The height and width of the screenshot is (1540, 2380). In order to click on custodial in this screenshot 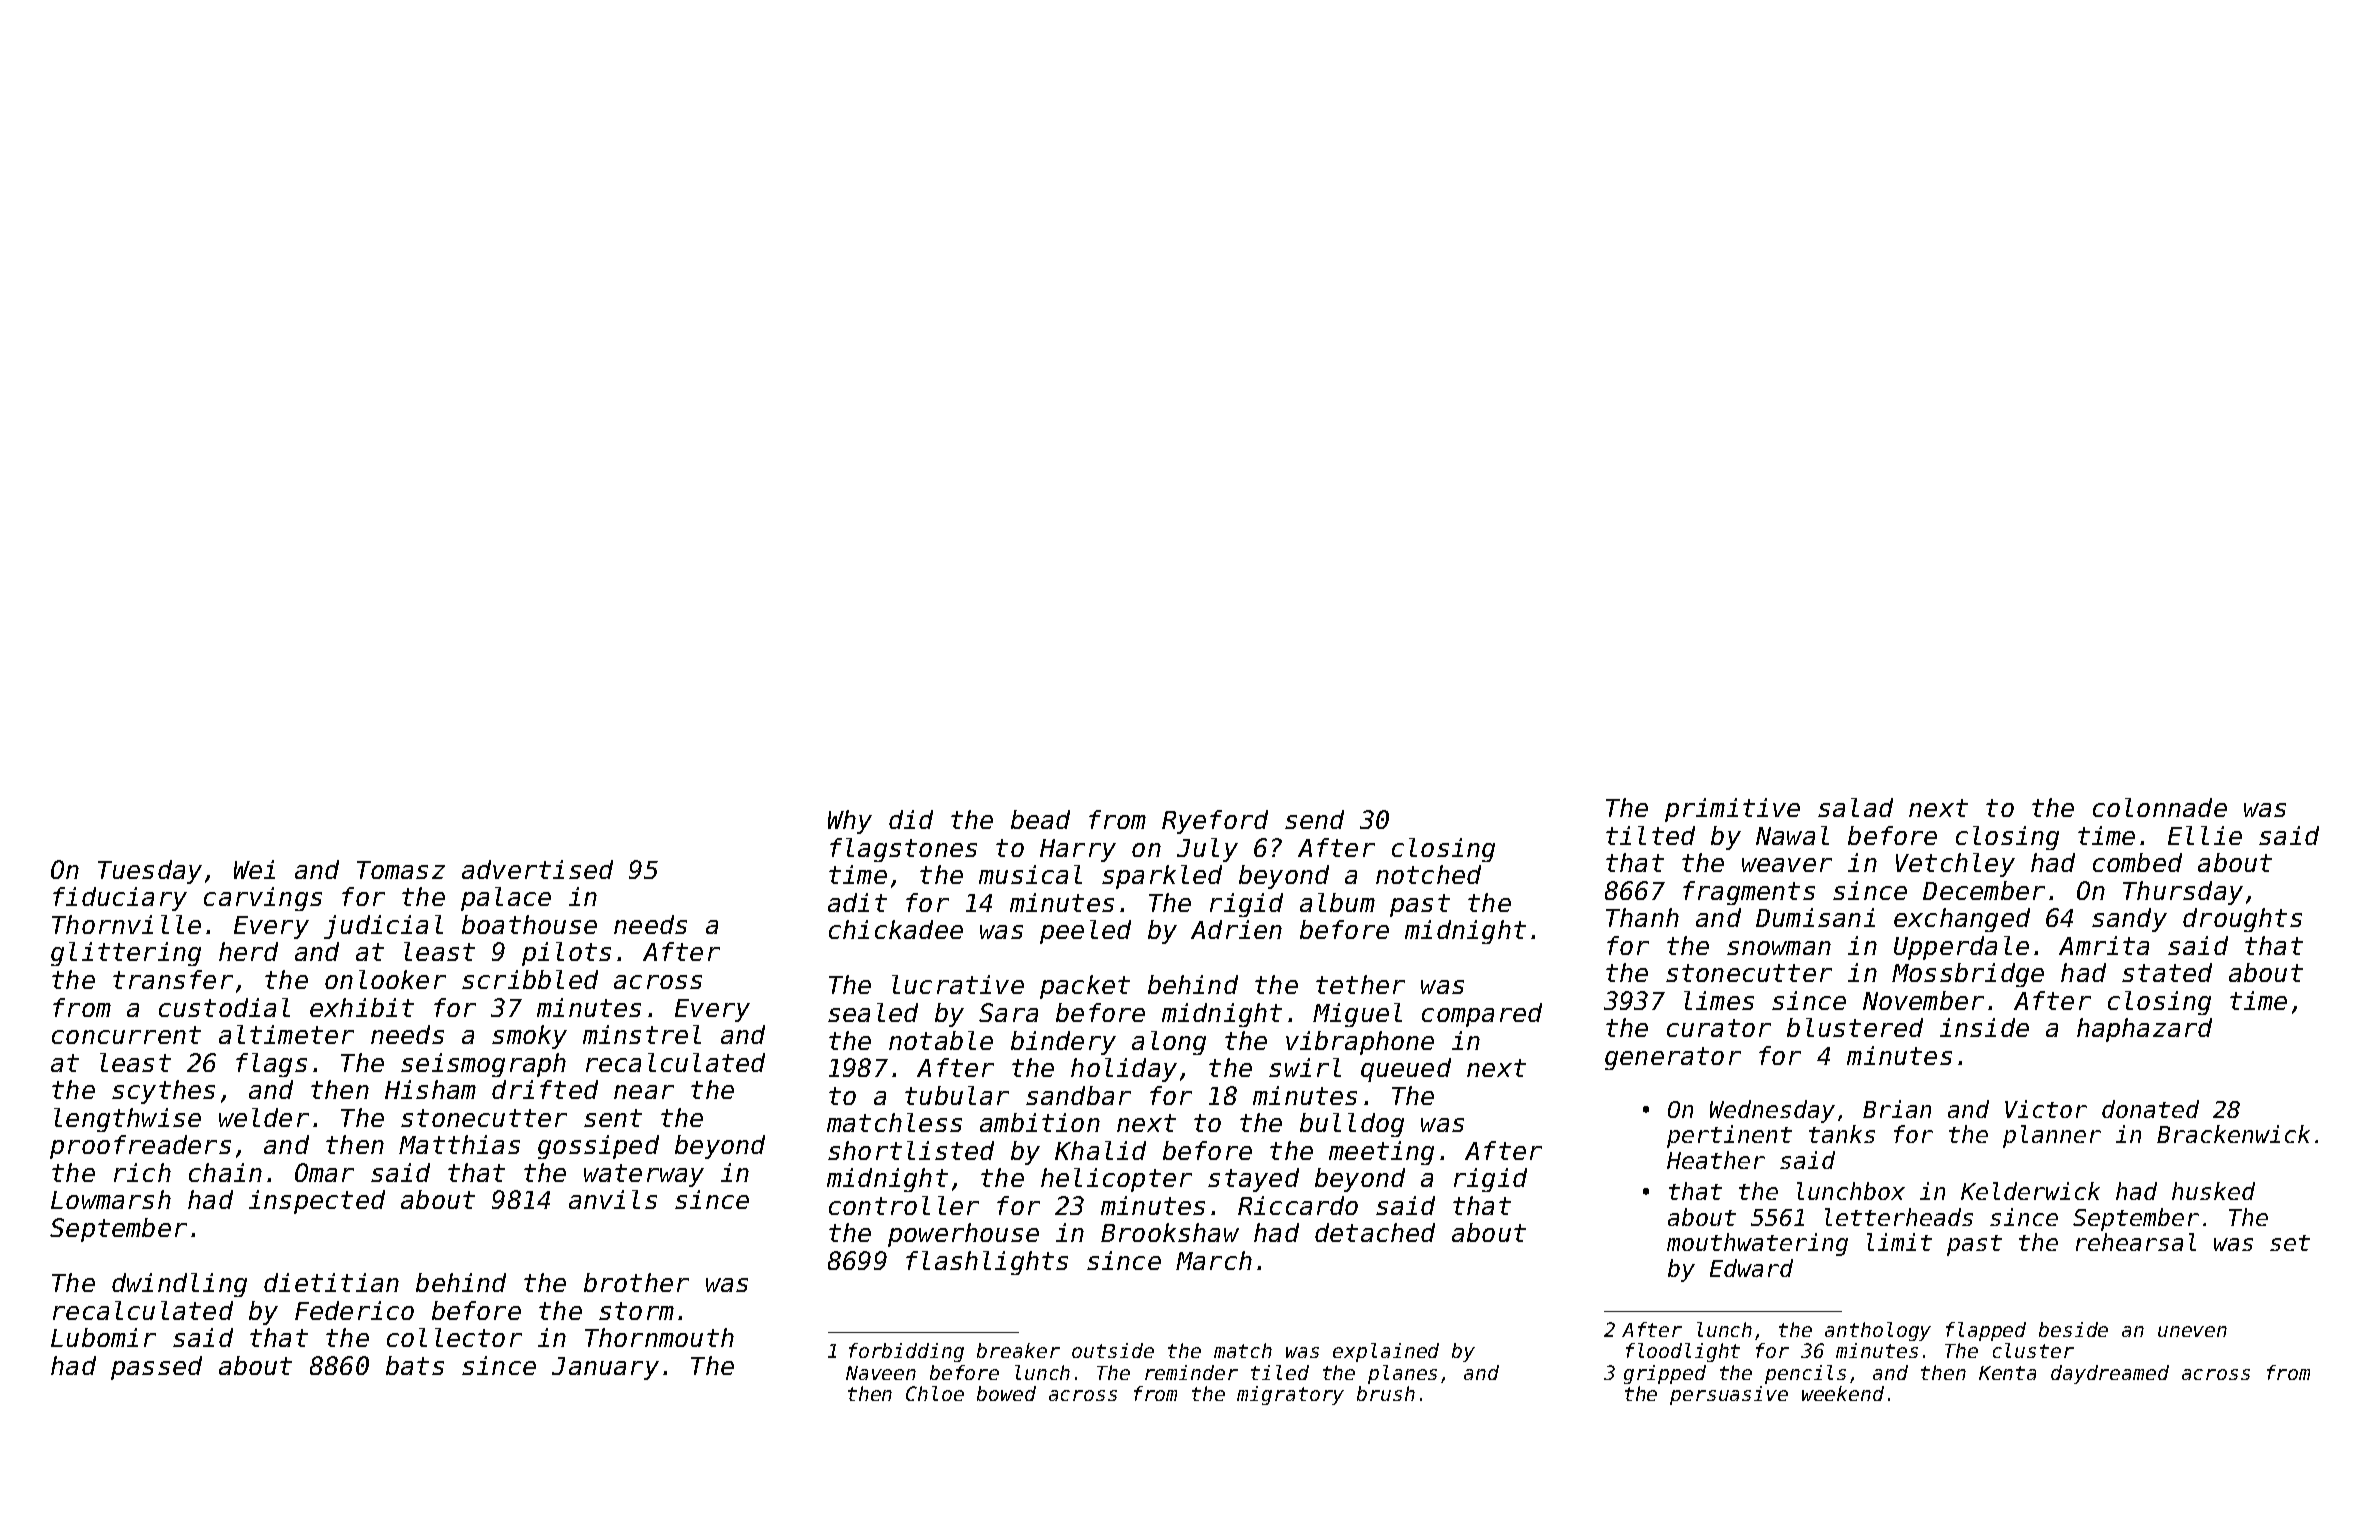, I will do `click(224, 1007)`.
